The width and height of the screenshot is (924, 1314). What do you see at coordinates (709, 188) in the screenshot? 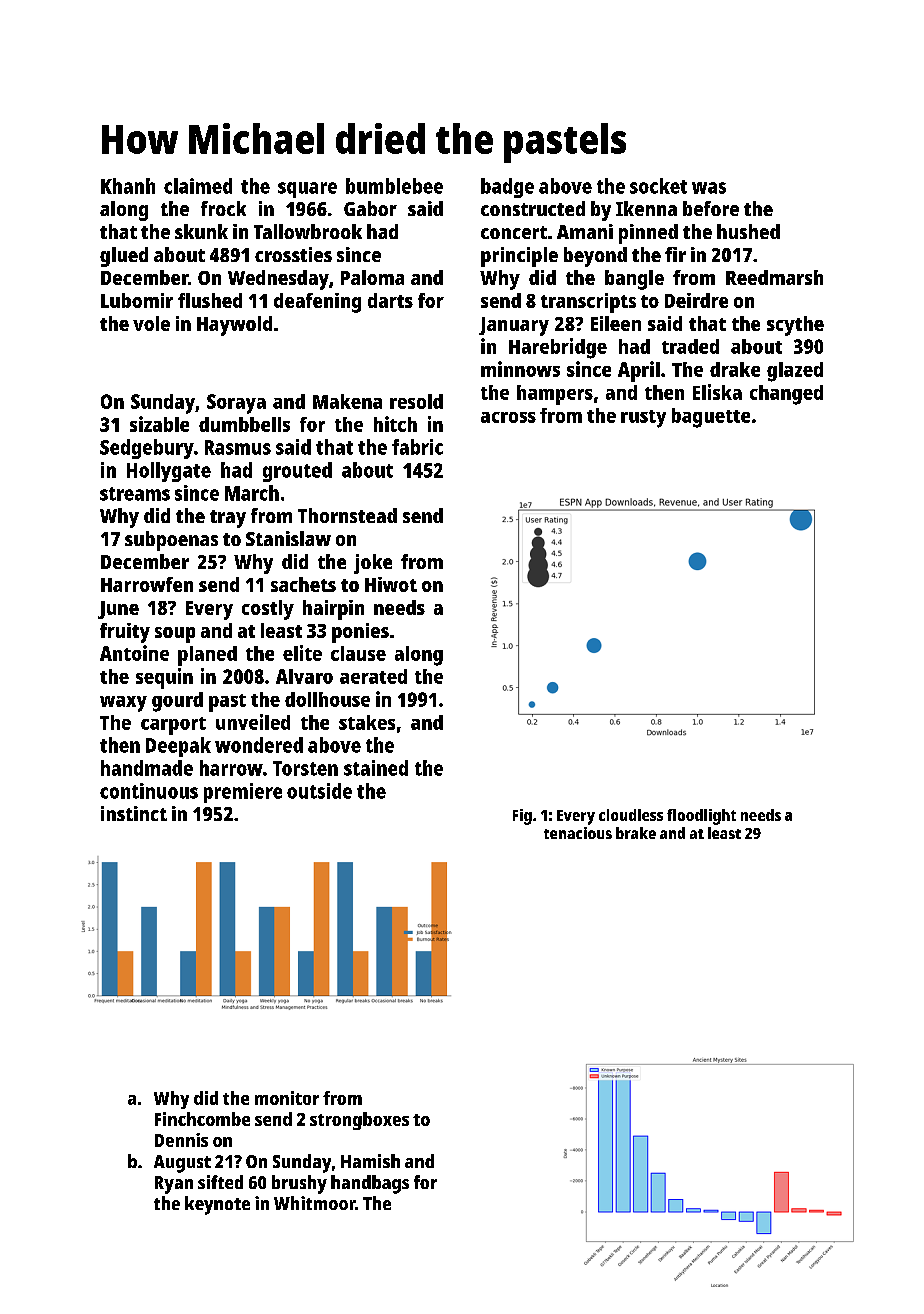
I see `was` at bounding box center [709, 188].
